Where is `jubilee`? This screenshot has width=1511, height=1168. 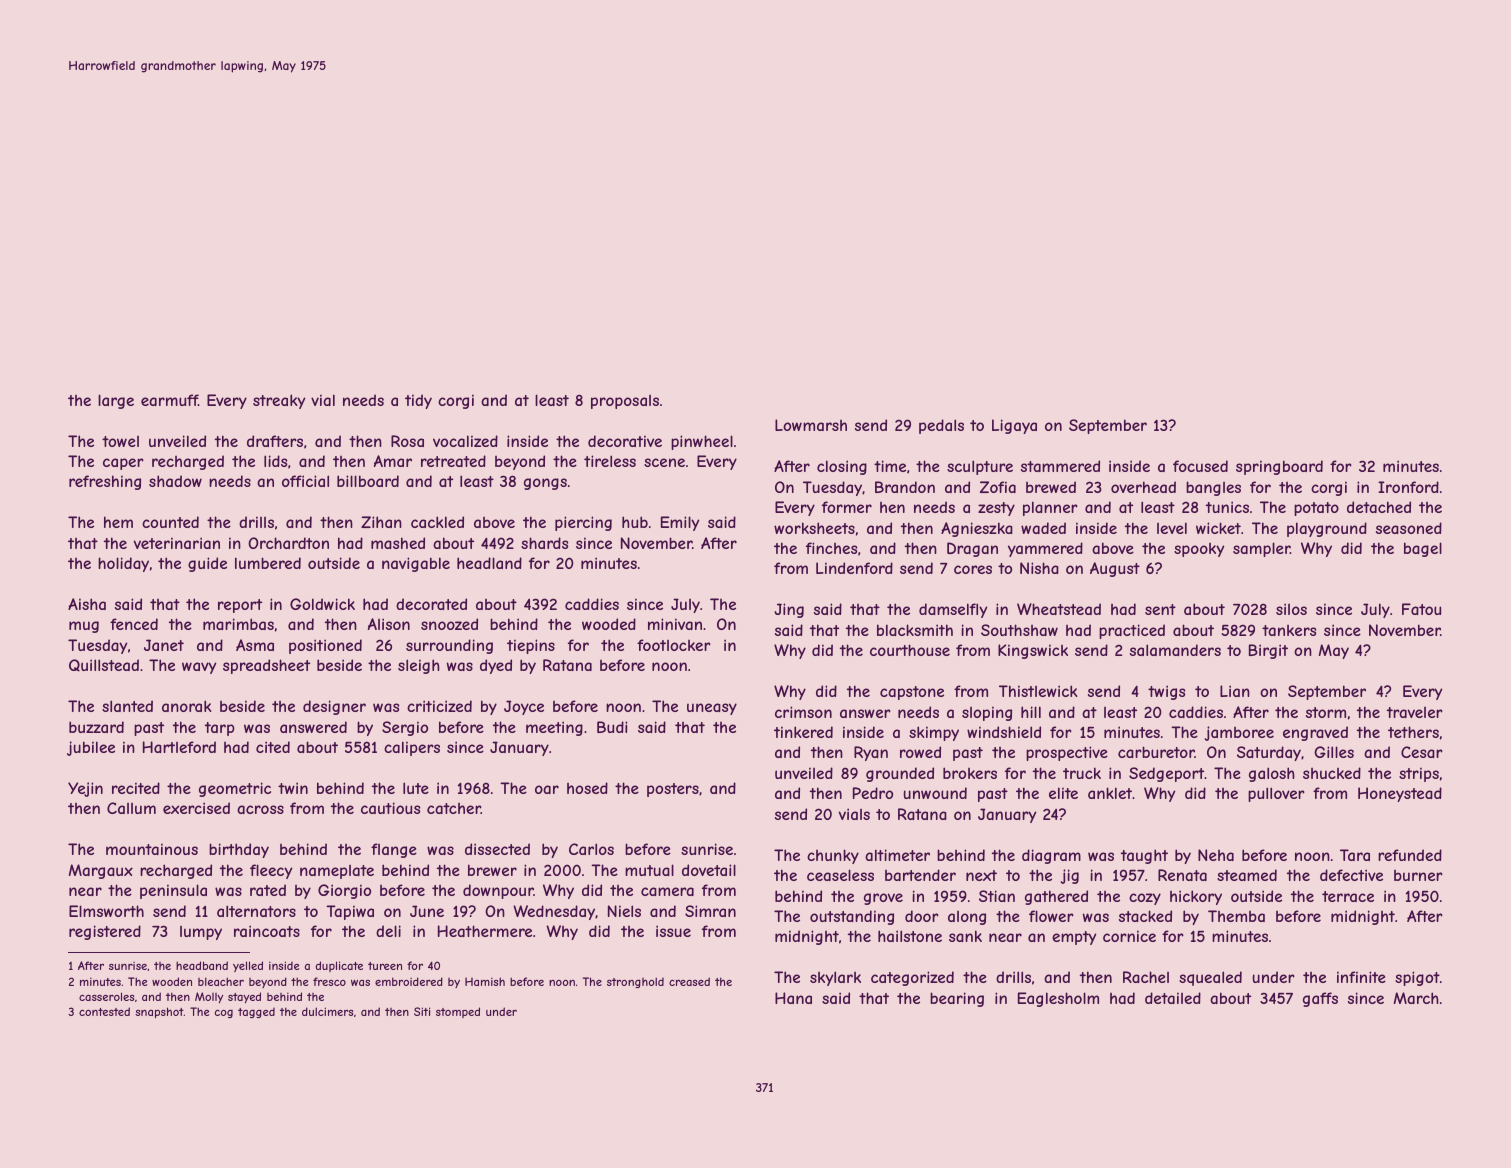 jubilee is located at coordinates (91, 748).
